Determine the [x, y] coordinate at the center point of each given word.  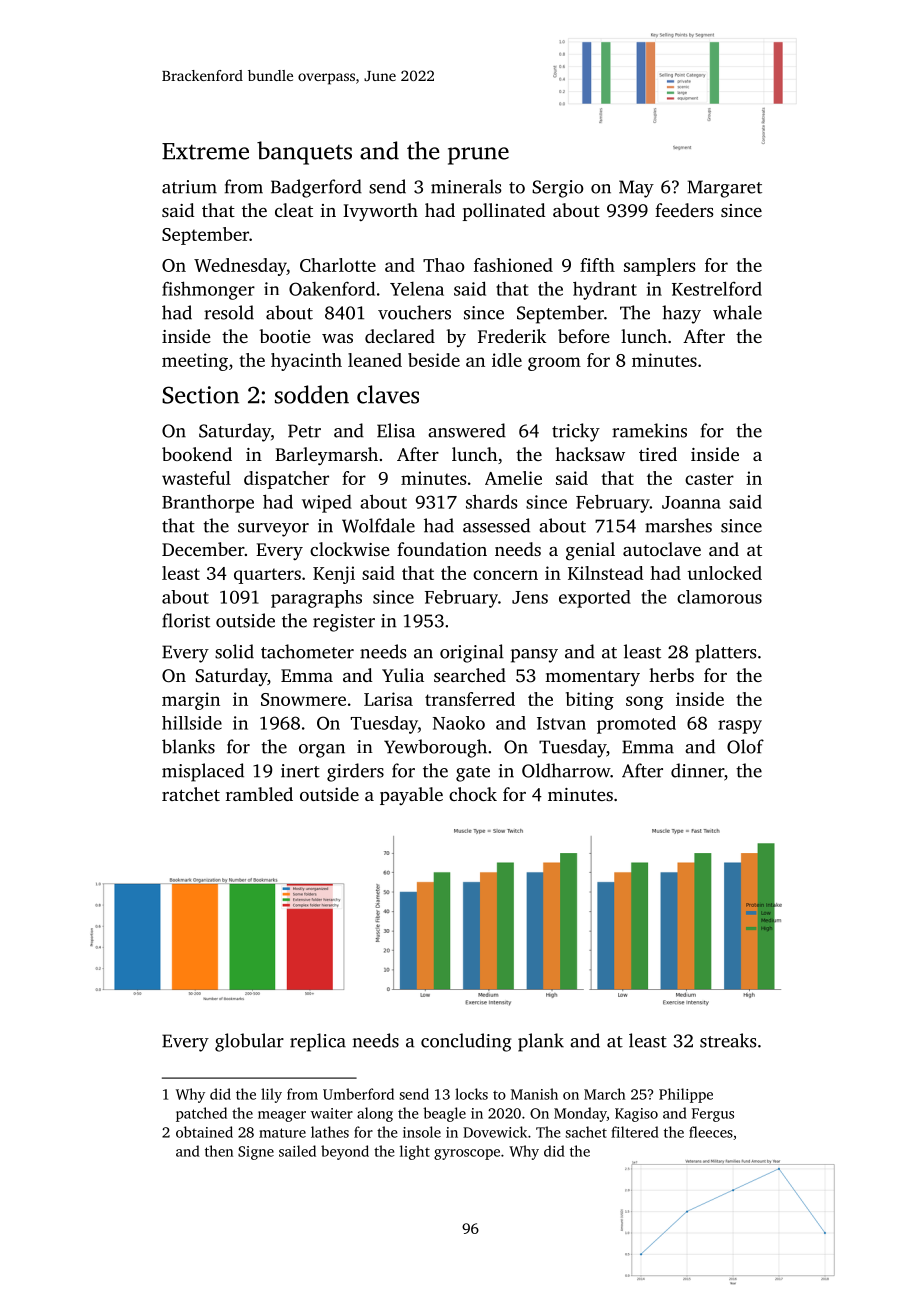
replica [318, 1042]
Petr [304, 431]
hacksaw [590, 454]
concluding [466, 1042]
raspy [740, 727]
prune [478, 156]
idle [507, 360]
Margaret [724, 189]
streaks [728, 1040]
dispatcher [286, 480]
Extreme [205, 151]
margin [191, 701]
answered [467, 430]
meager [282, 1116]
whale [737, 312]
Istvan [561, 723]
